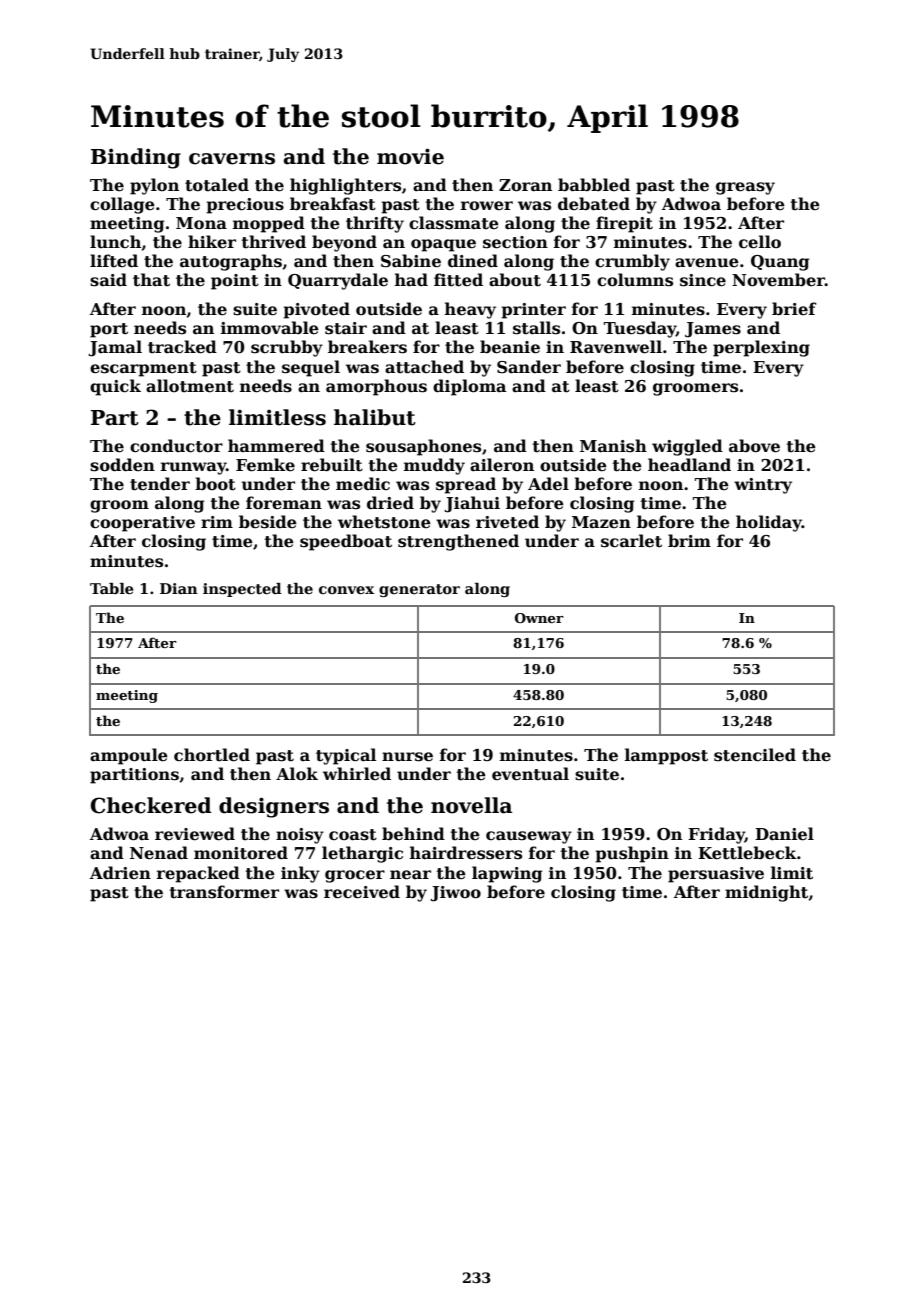 This screenshot has width=924, height=1314. What do you see at coordinates (136, 158) in the screenshot?
I see `Binding` at bounding box center [136, 158].
